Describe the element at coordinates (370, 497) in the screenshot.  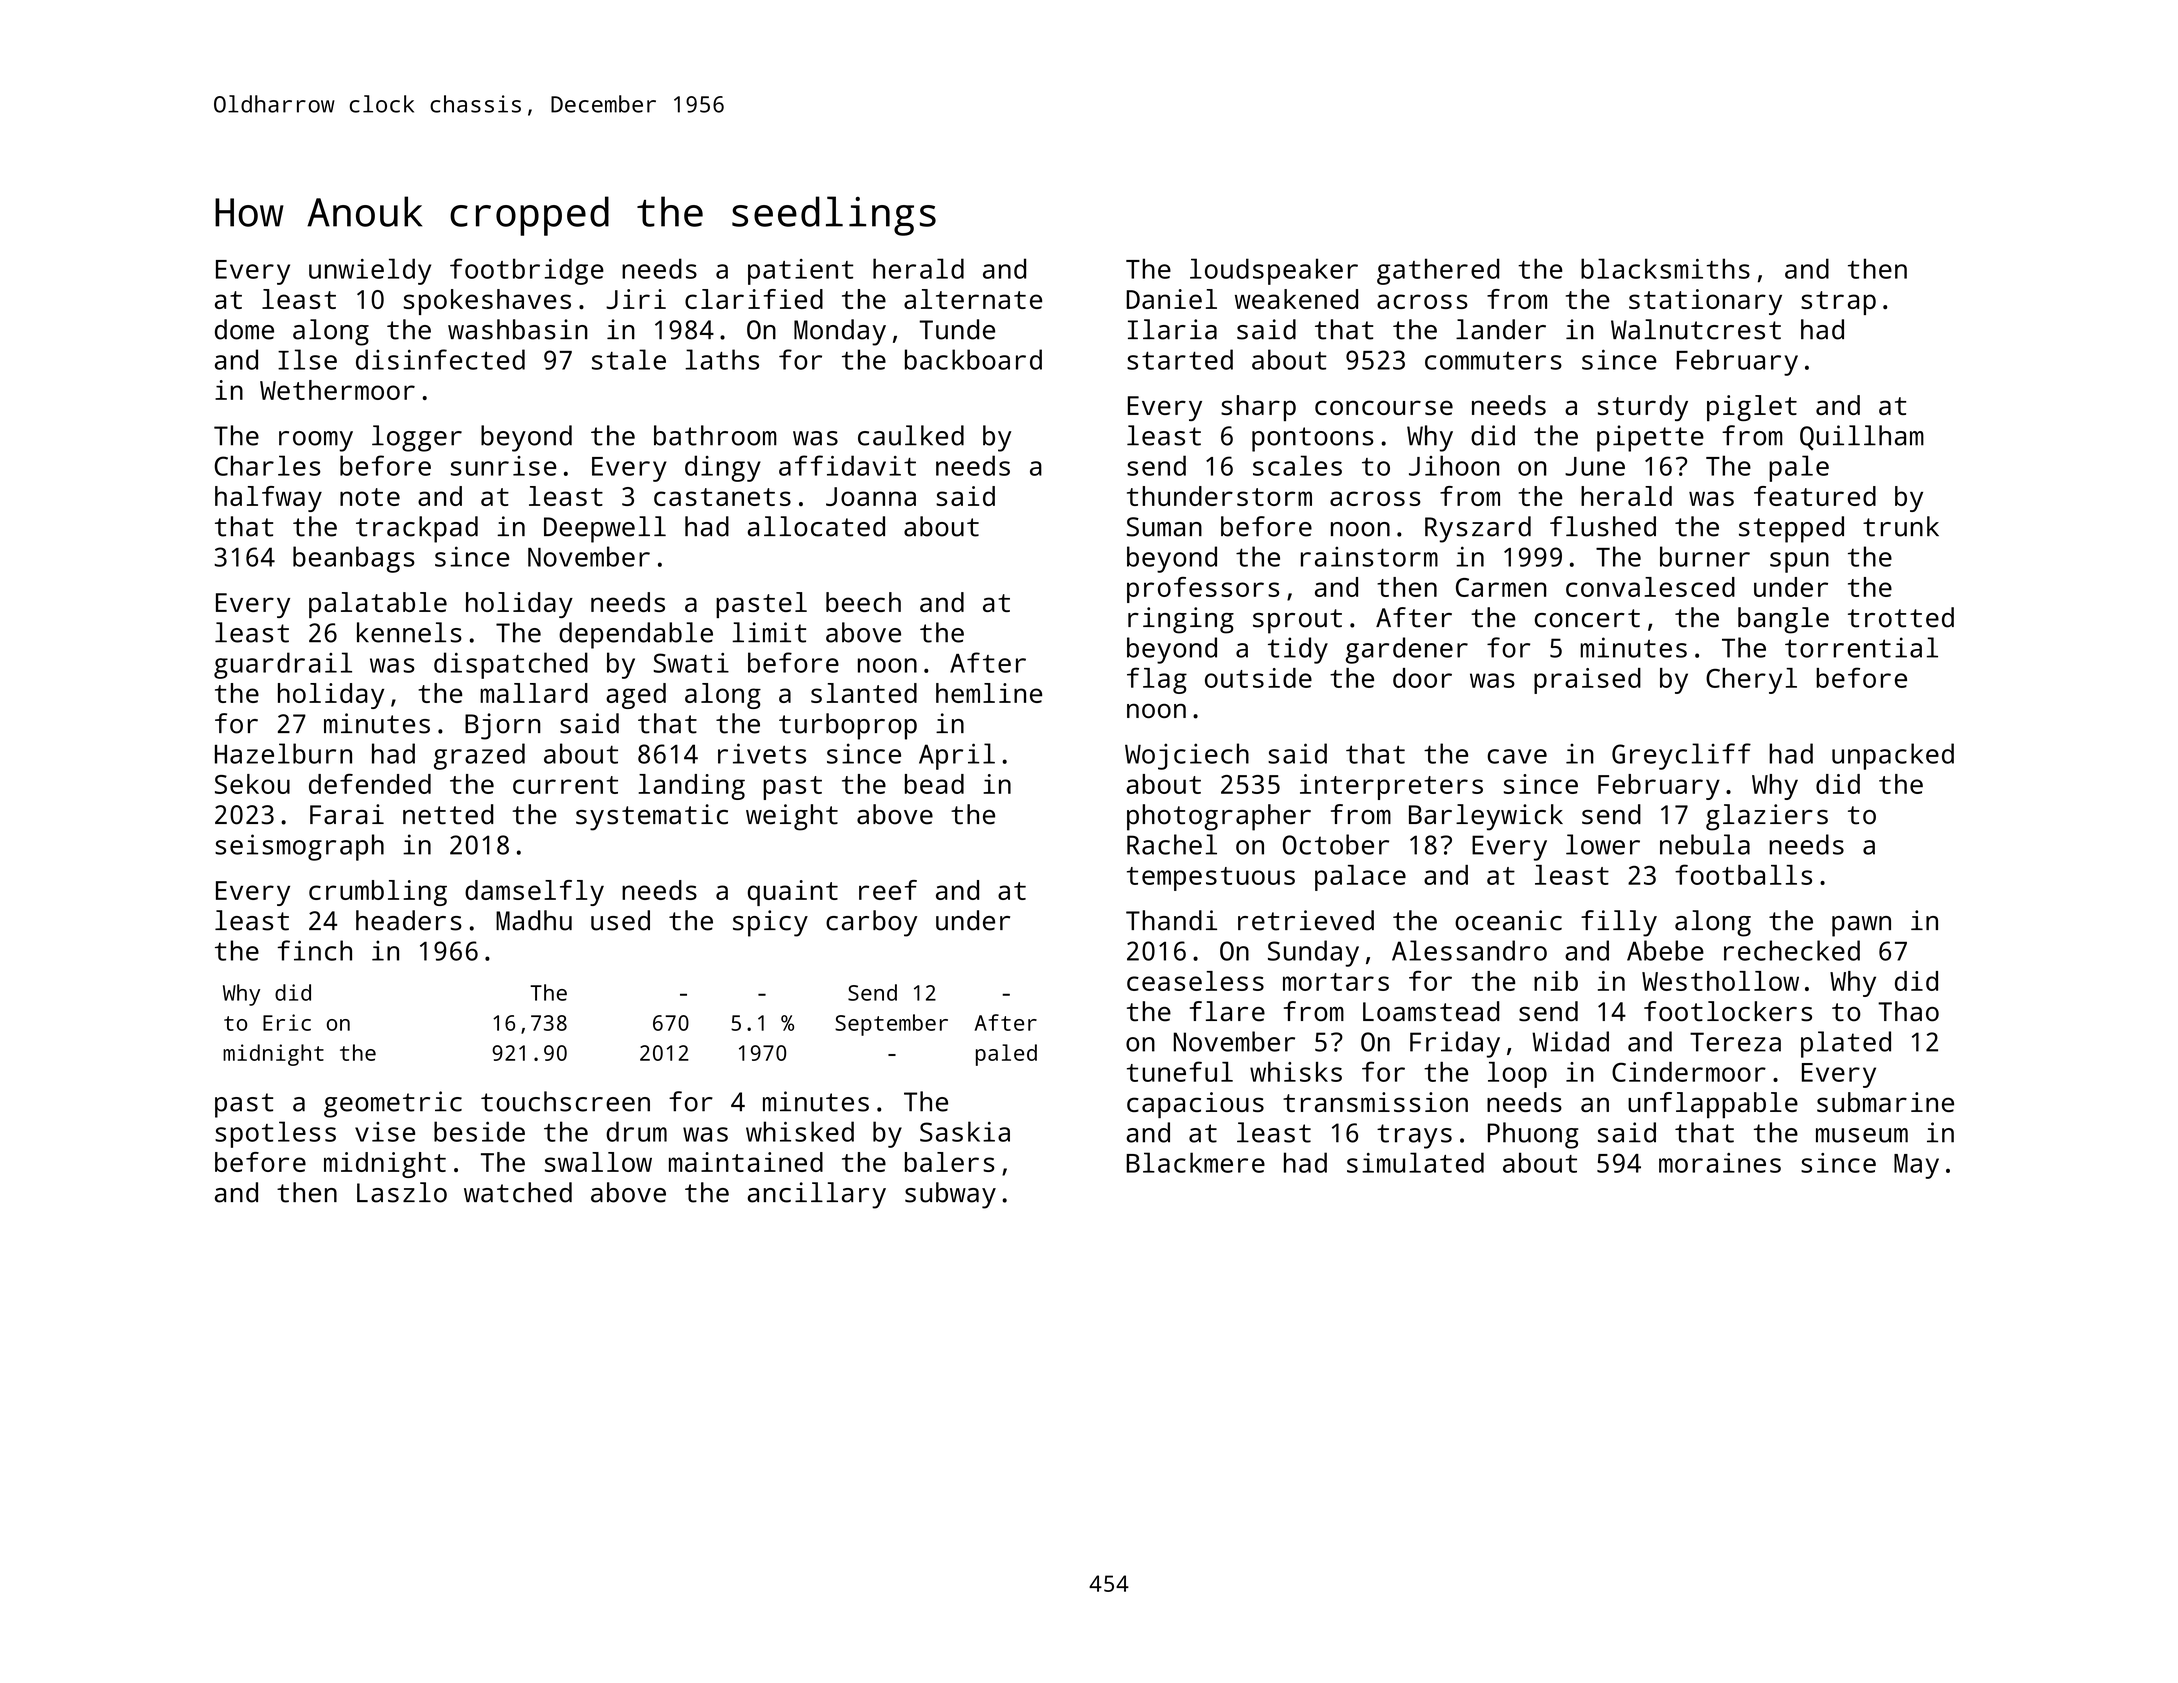
I see `note` at that location.
